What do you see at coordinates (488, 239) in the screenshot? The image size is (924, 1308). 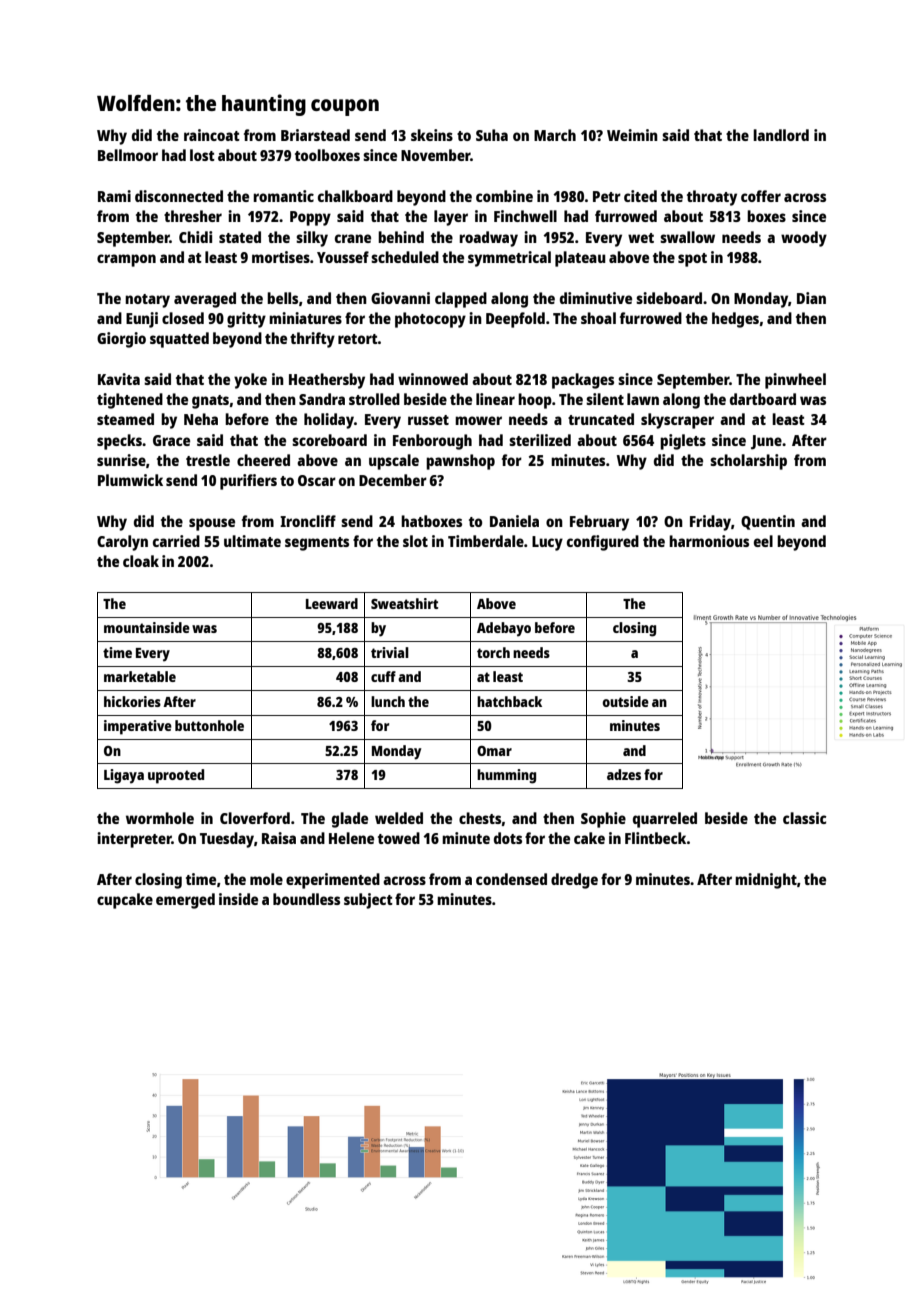 I see `roadway` at bounding box center [488, 239].
